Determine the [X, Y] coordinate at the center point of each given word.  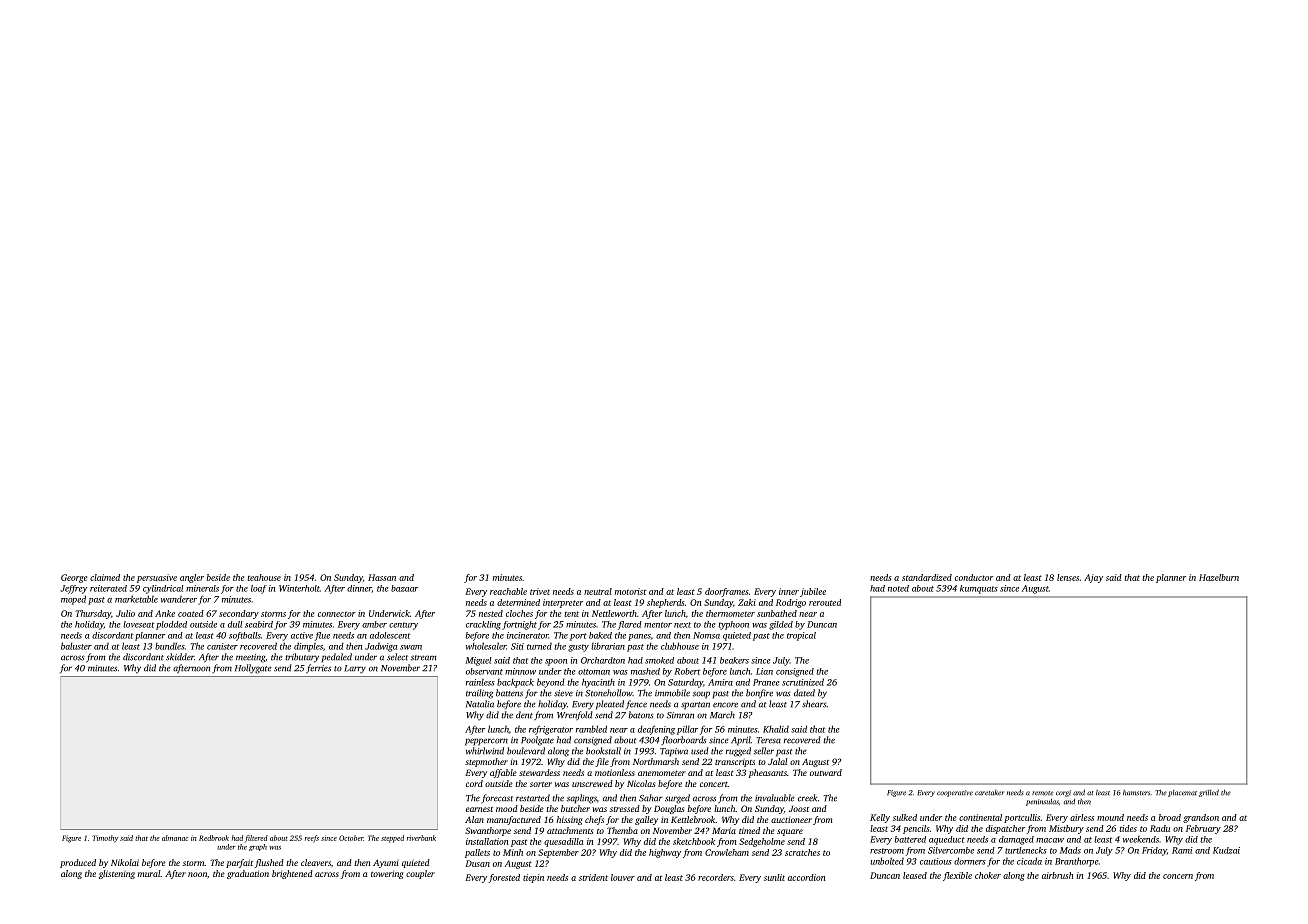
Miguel [478, 661]
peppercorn [486, 742]
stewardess [539, 772]
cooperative [955, 793]
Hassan [382, 577]
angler [192, 578]
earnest [479, 809]
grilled [1209, 793]
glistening [117, 874]
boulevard [526, 751]
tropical [801, 636]
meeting [250, 658]
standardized [927, 577]
